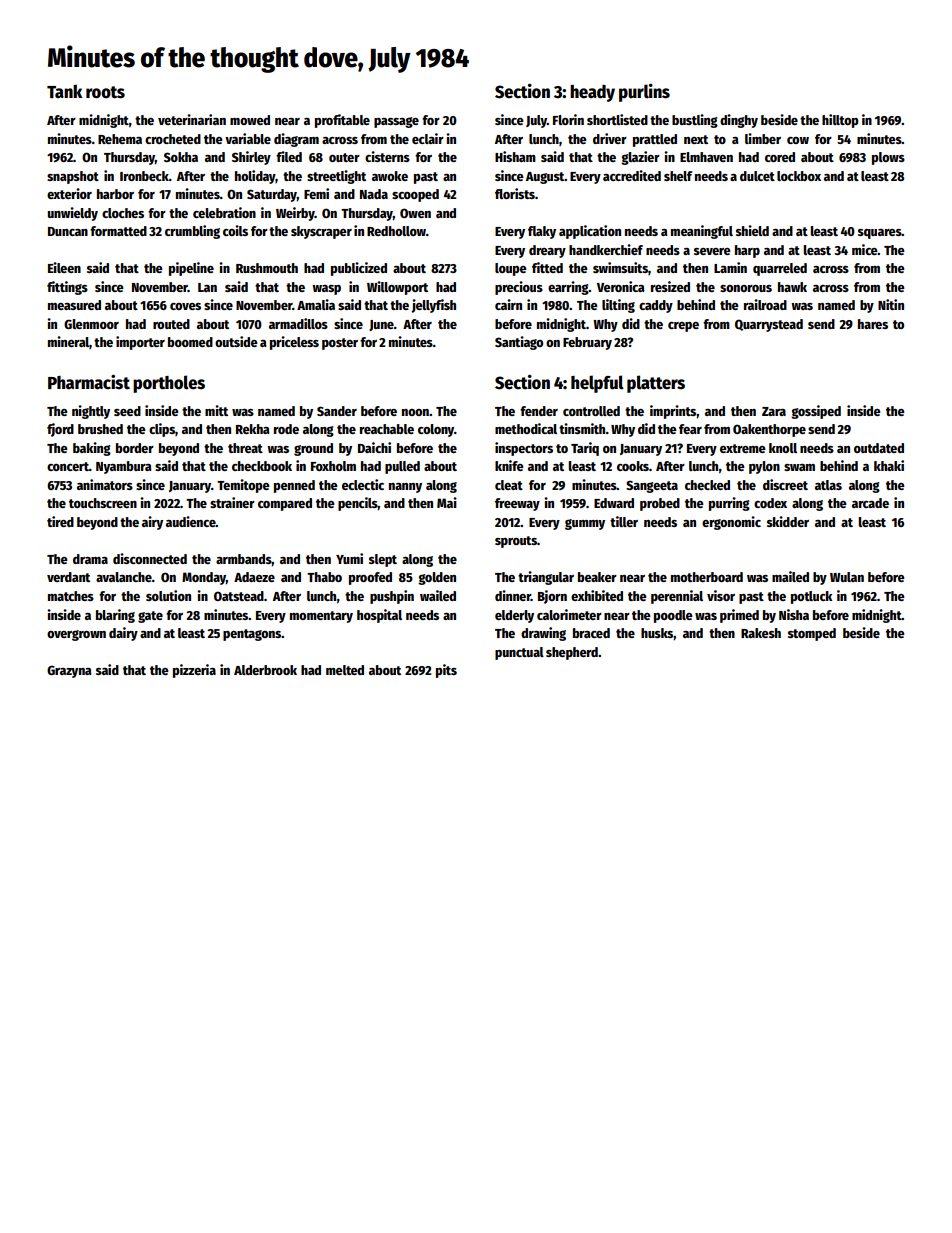  What do you see at coordinates (105, 92) in the screenshot?
I see `roots` at bounding box center [105, 92].
